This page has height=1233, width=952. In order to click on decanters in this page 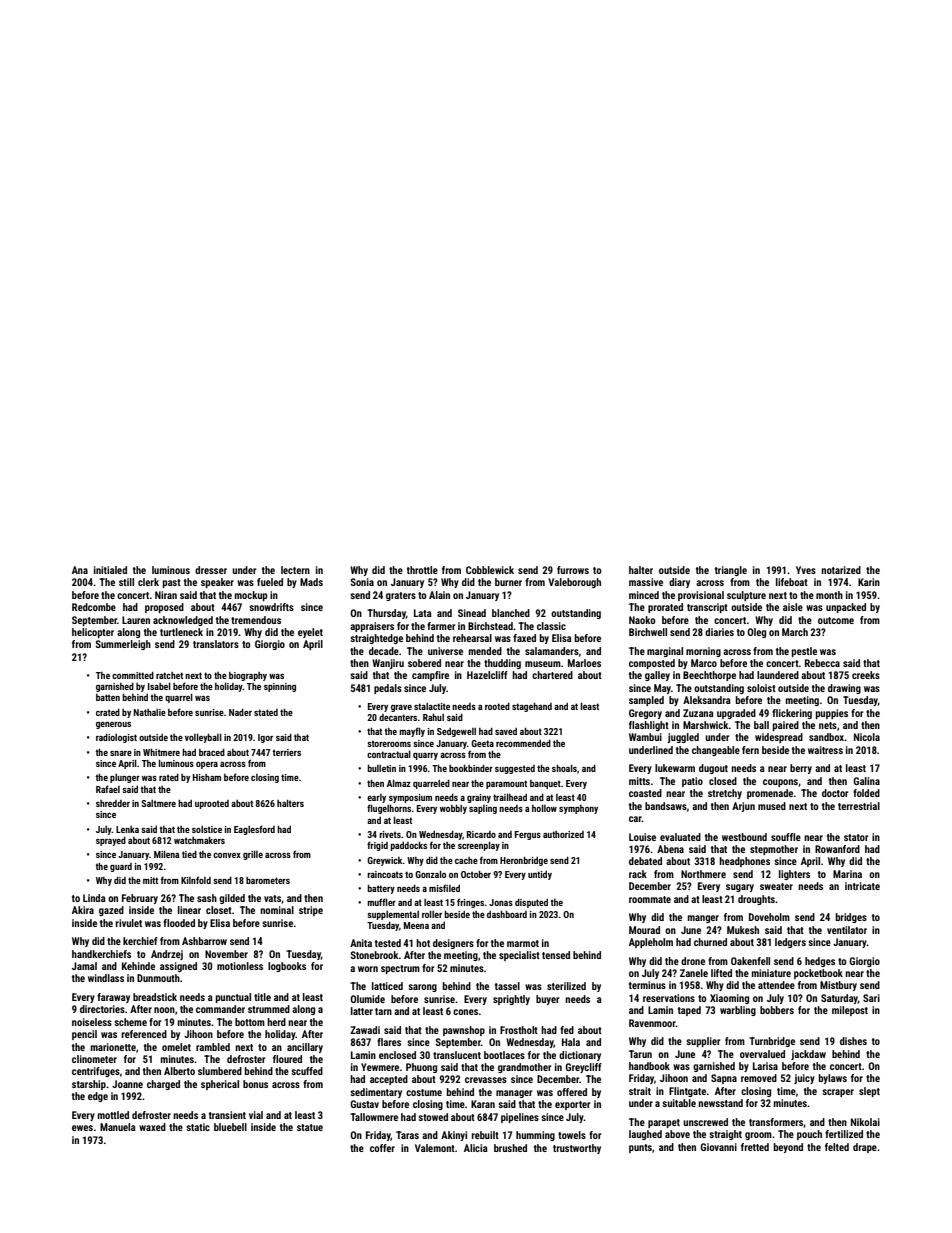, I will do `click(398, 717)`.
